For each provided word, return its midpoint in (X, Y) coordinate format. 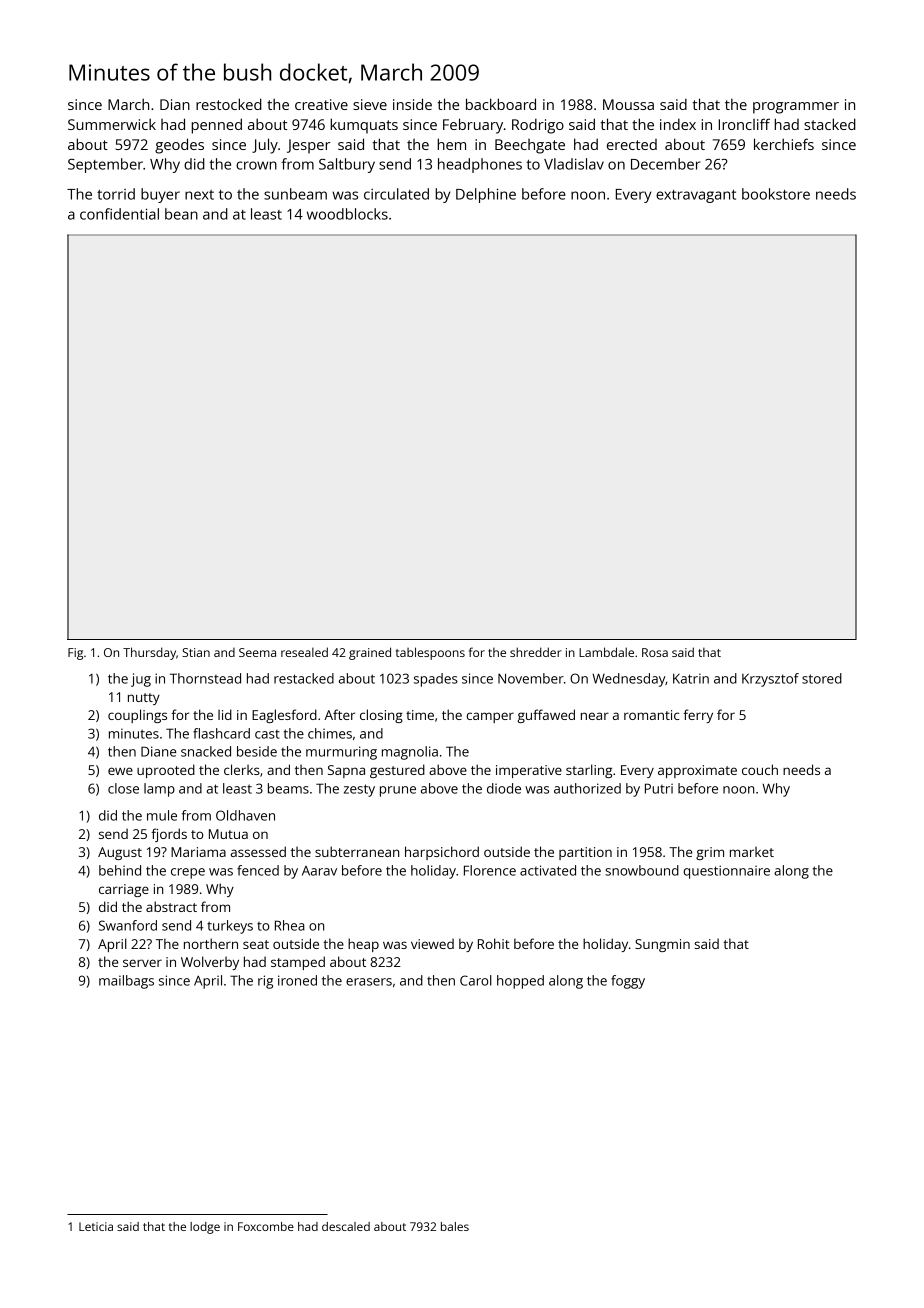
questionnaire (727, 872)
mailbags (126, 982)
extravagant (696, 196)
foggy (628, 982)
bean (181, 214)
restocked (229, 104)
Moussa (628, 104)
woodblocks (347, 214)
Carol (476, 980)
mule (162, 815)
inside (412, 104)
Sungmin (662, 945)
